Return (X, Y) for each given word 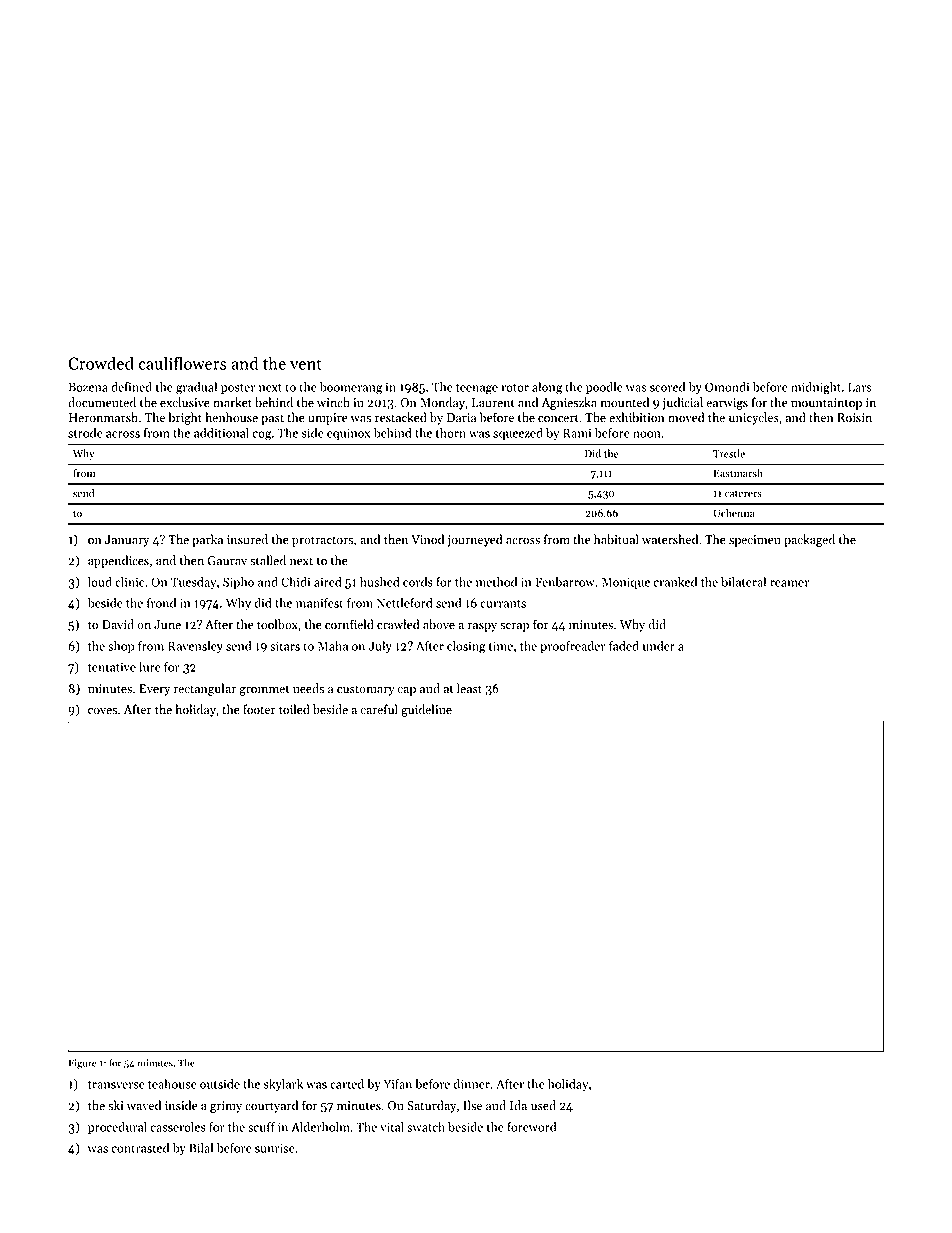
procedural (117, 1128)
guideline (426, 710)
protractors (322, 541)
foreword (532, 1127)
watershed (670, 539)
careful (379, 709)
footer (259, 709)
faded (624, 646)
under (659, 646)
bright (185, 418)
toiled (294, 709)
